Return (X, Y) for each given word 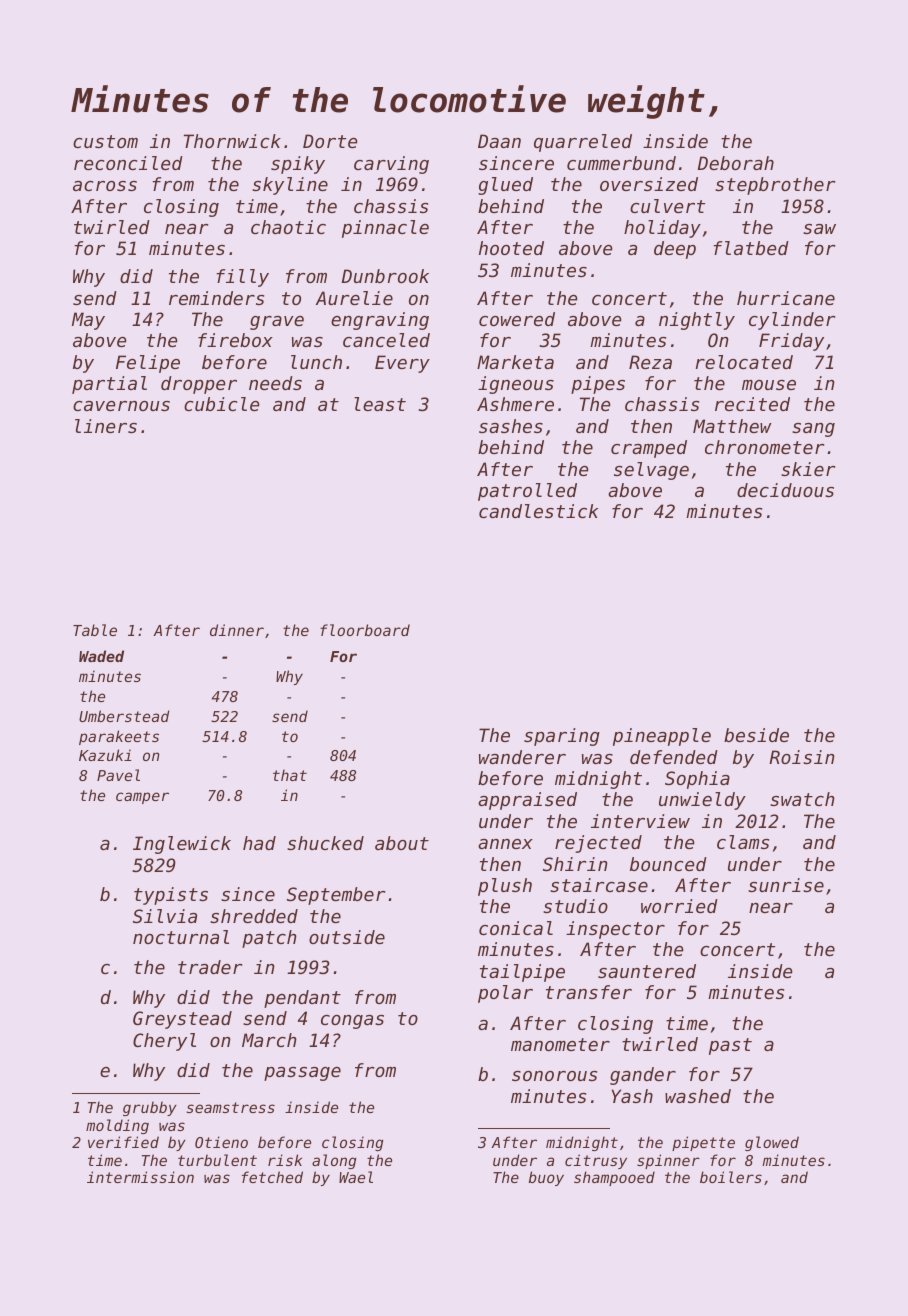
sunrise (786, 885)
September (336, 896)
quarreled (583, 143)
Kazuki (105, 755)
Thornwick (232, 141)
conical (516, 928)
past (730, 1046)
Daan (499, 141)
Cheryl (164, 1042)
